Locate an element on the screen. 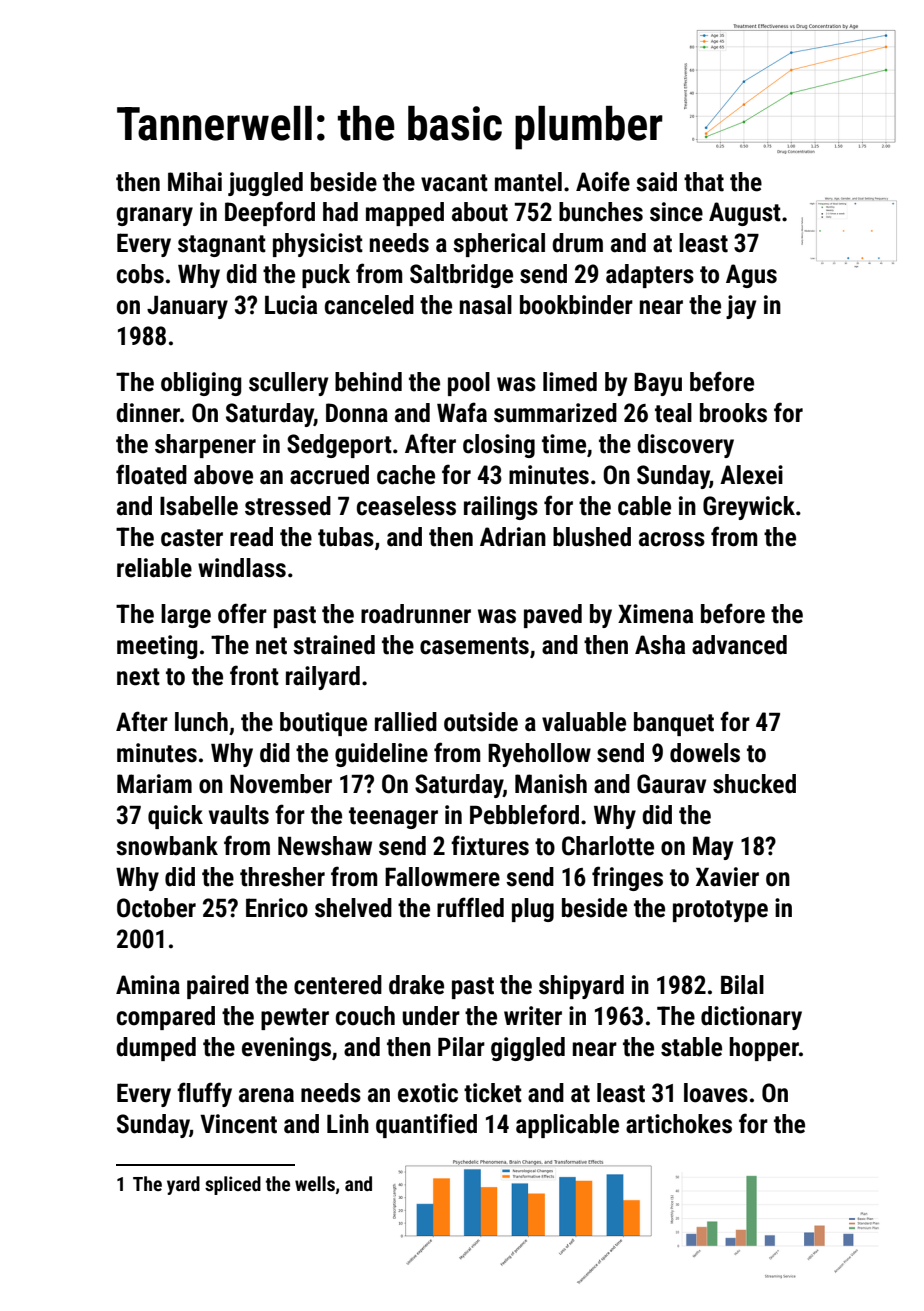  roadrunner is located at coordinates (416, 614).
